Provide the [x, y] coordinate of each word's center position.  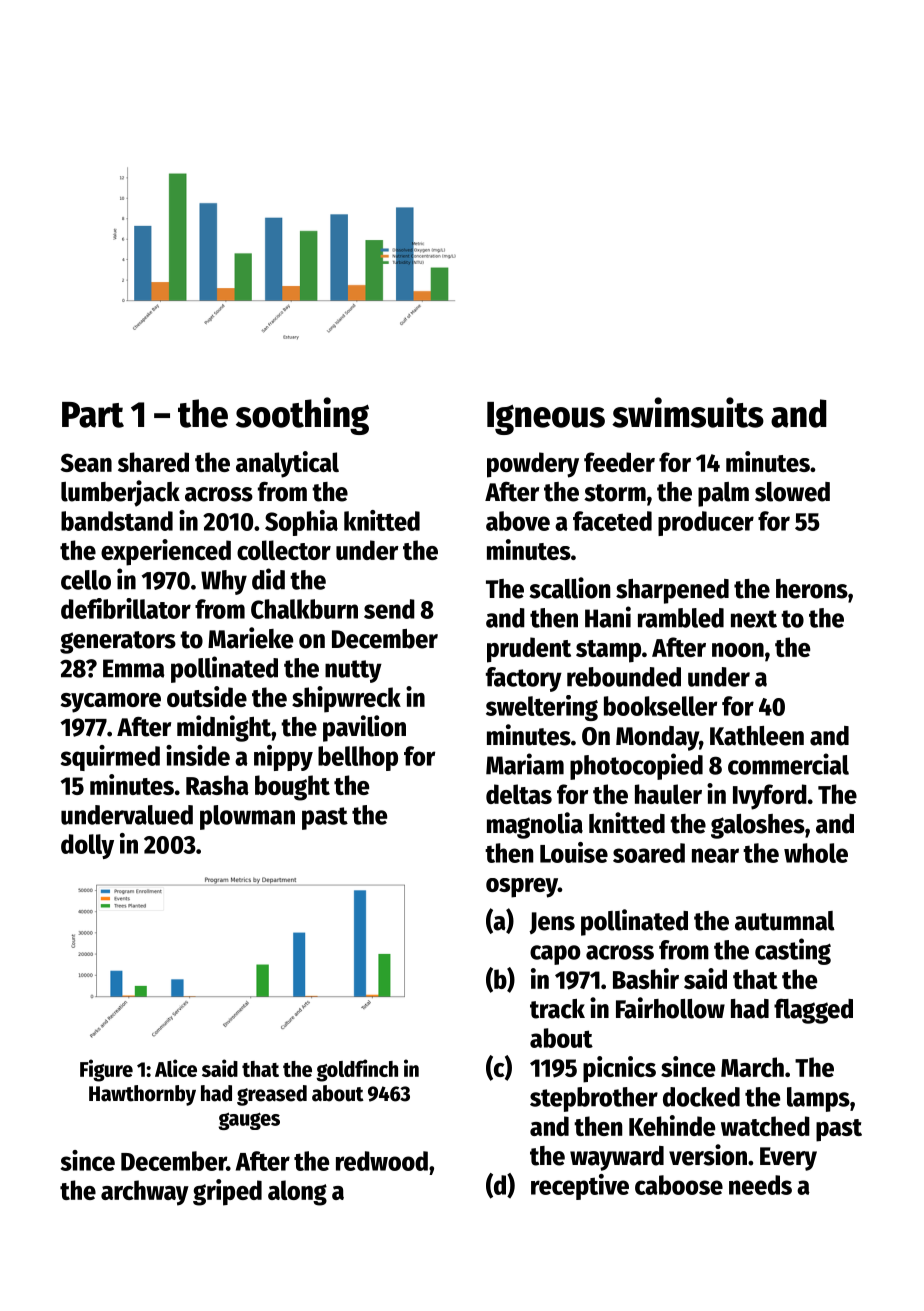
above [518, 521]
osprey [522, 888]
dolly [87, 846]
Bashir [646, 978]
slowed [792, 492]
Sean [86, 462]
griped [227, 1192]
